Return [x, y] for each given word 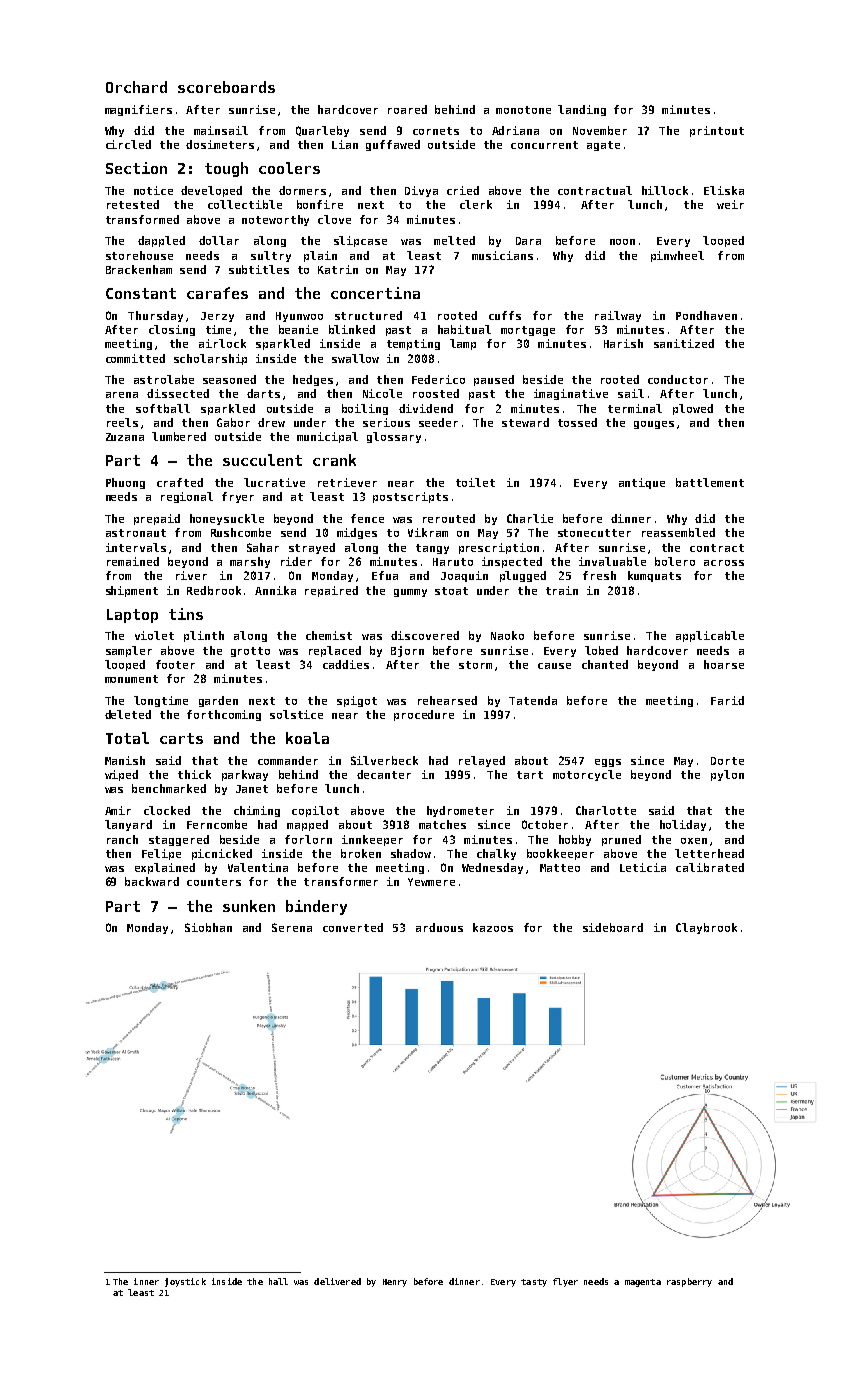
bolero [675, 561]
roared [407, 109]
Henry [395, 1283]
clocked [167, 810]
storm [475, 665]
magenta [643, 1283]
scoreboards [226, 87]
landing [582, 110]
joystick [185, 1282]
